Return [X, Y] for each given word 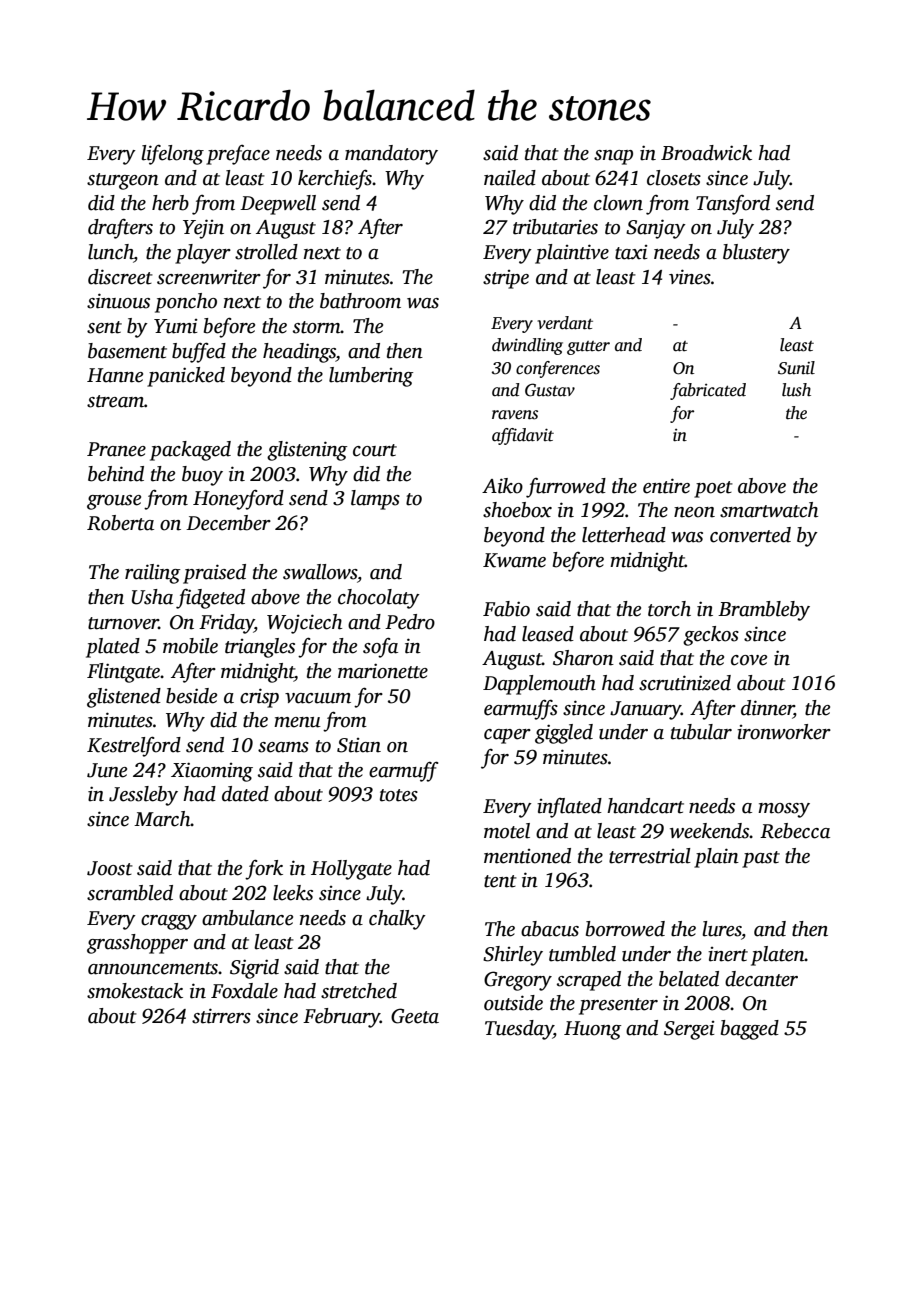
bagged [750, 1030]
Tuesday [519, 1030]
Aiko [502, 486]
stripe [506, 279]
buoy [202, 476]
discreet [120, 277]
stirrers [221, 1016]
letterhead [624, 535]
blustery [756, 254]
